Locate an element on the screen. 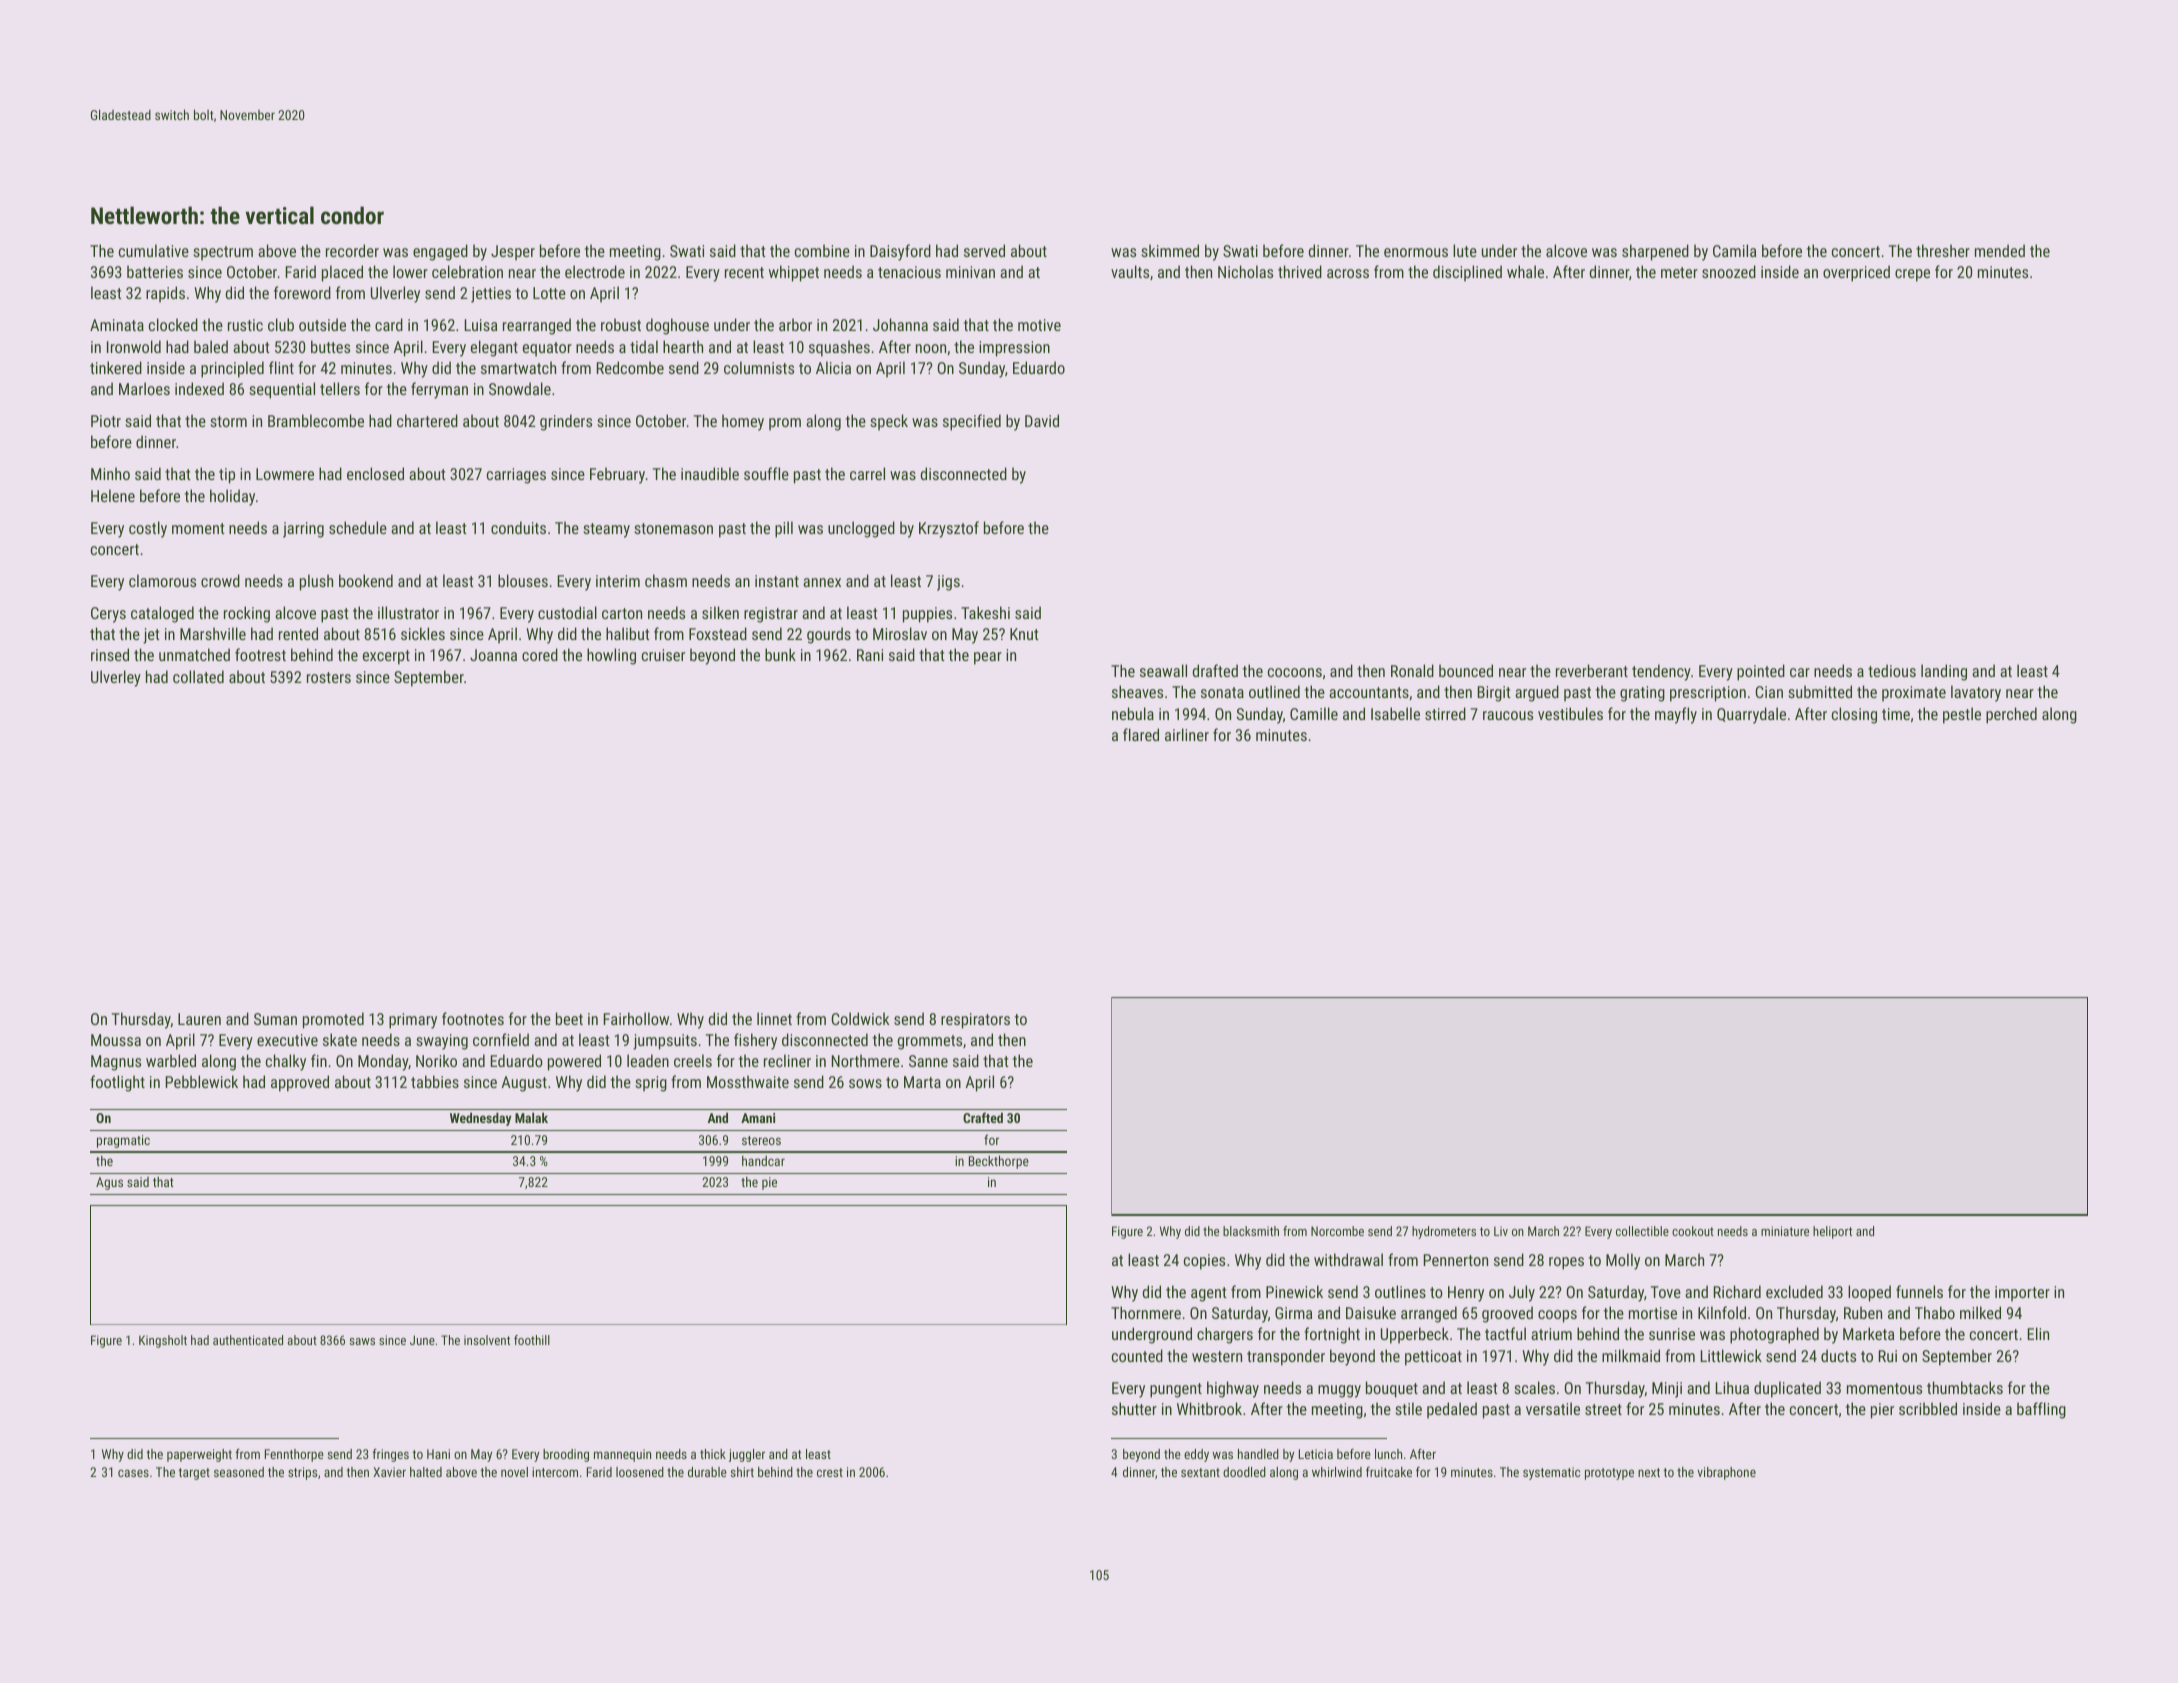 The height and width of the screenshot is (1683, 2178). combine is located at coordinates (822, 250).
